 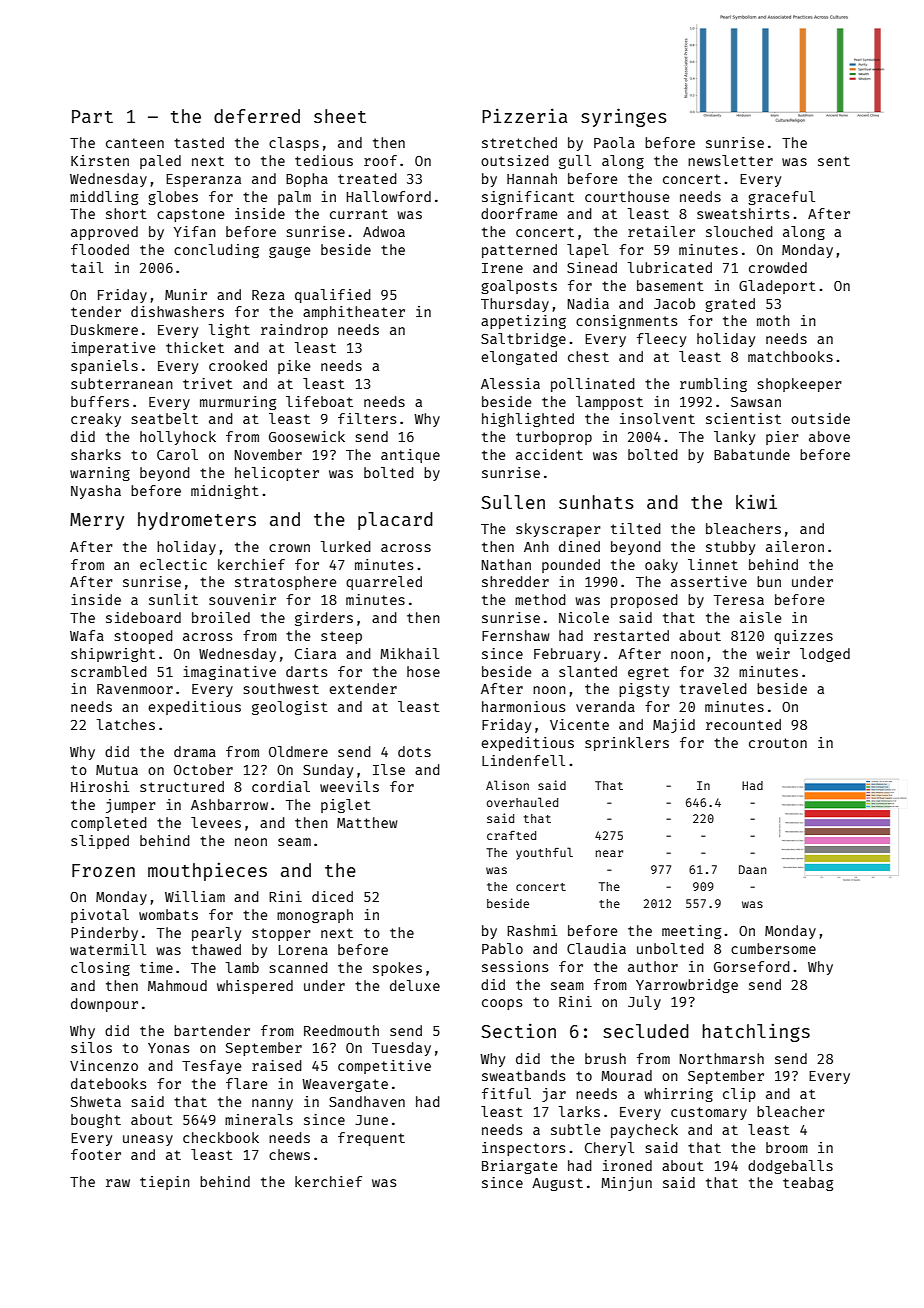 What do you see at coordinates (730, 305) in the document?
I see `grated` at bounding box center [730, 305].
